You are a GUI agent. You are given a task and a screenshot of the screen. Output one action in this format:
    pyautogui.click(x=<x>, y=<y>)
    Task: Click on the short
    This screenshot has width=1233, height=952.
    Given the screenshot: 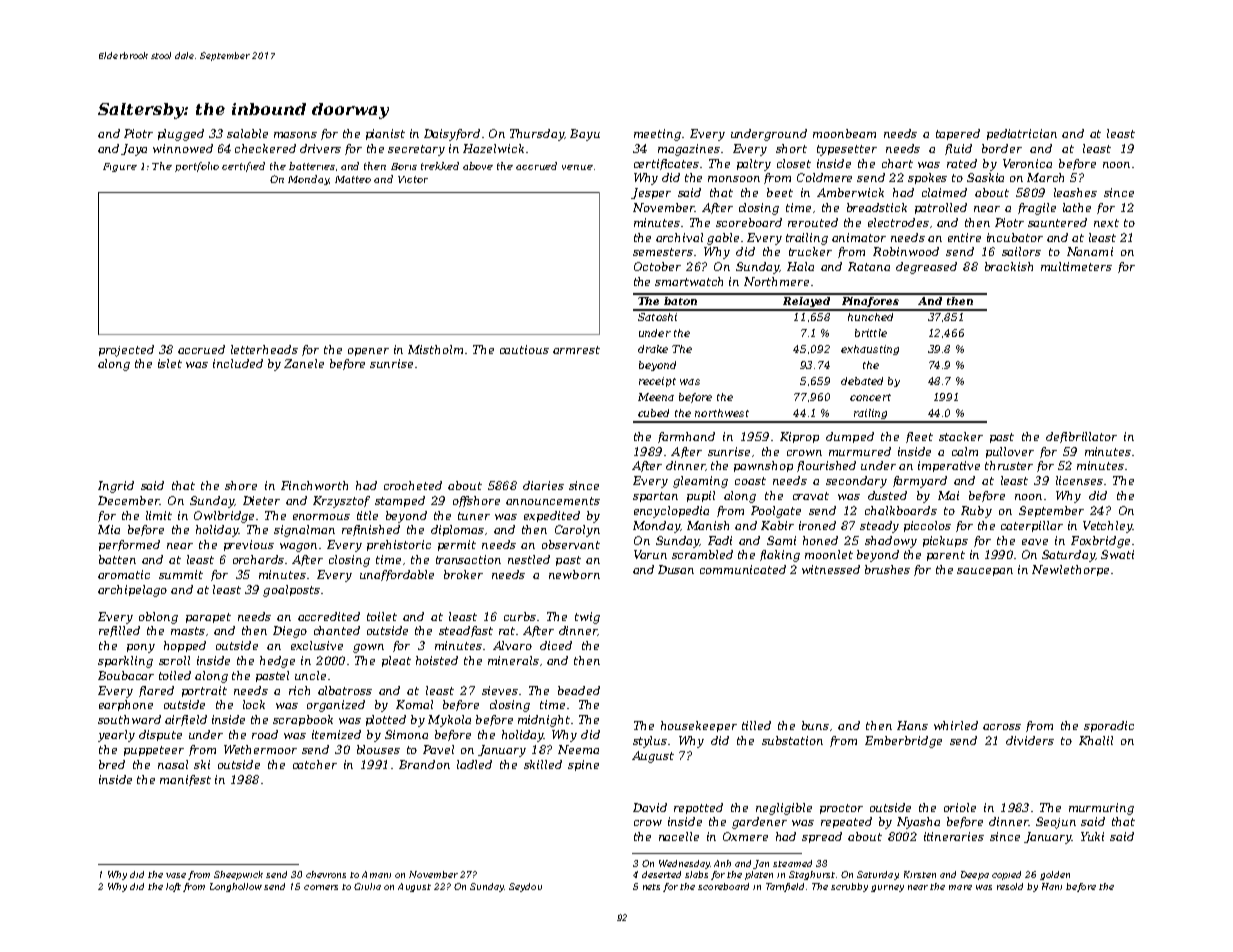 What is the action you would take?
    pyautogui.click(x=791, y=148)
